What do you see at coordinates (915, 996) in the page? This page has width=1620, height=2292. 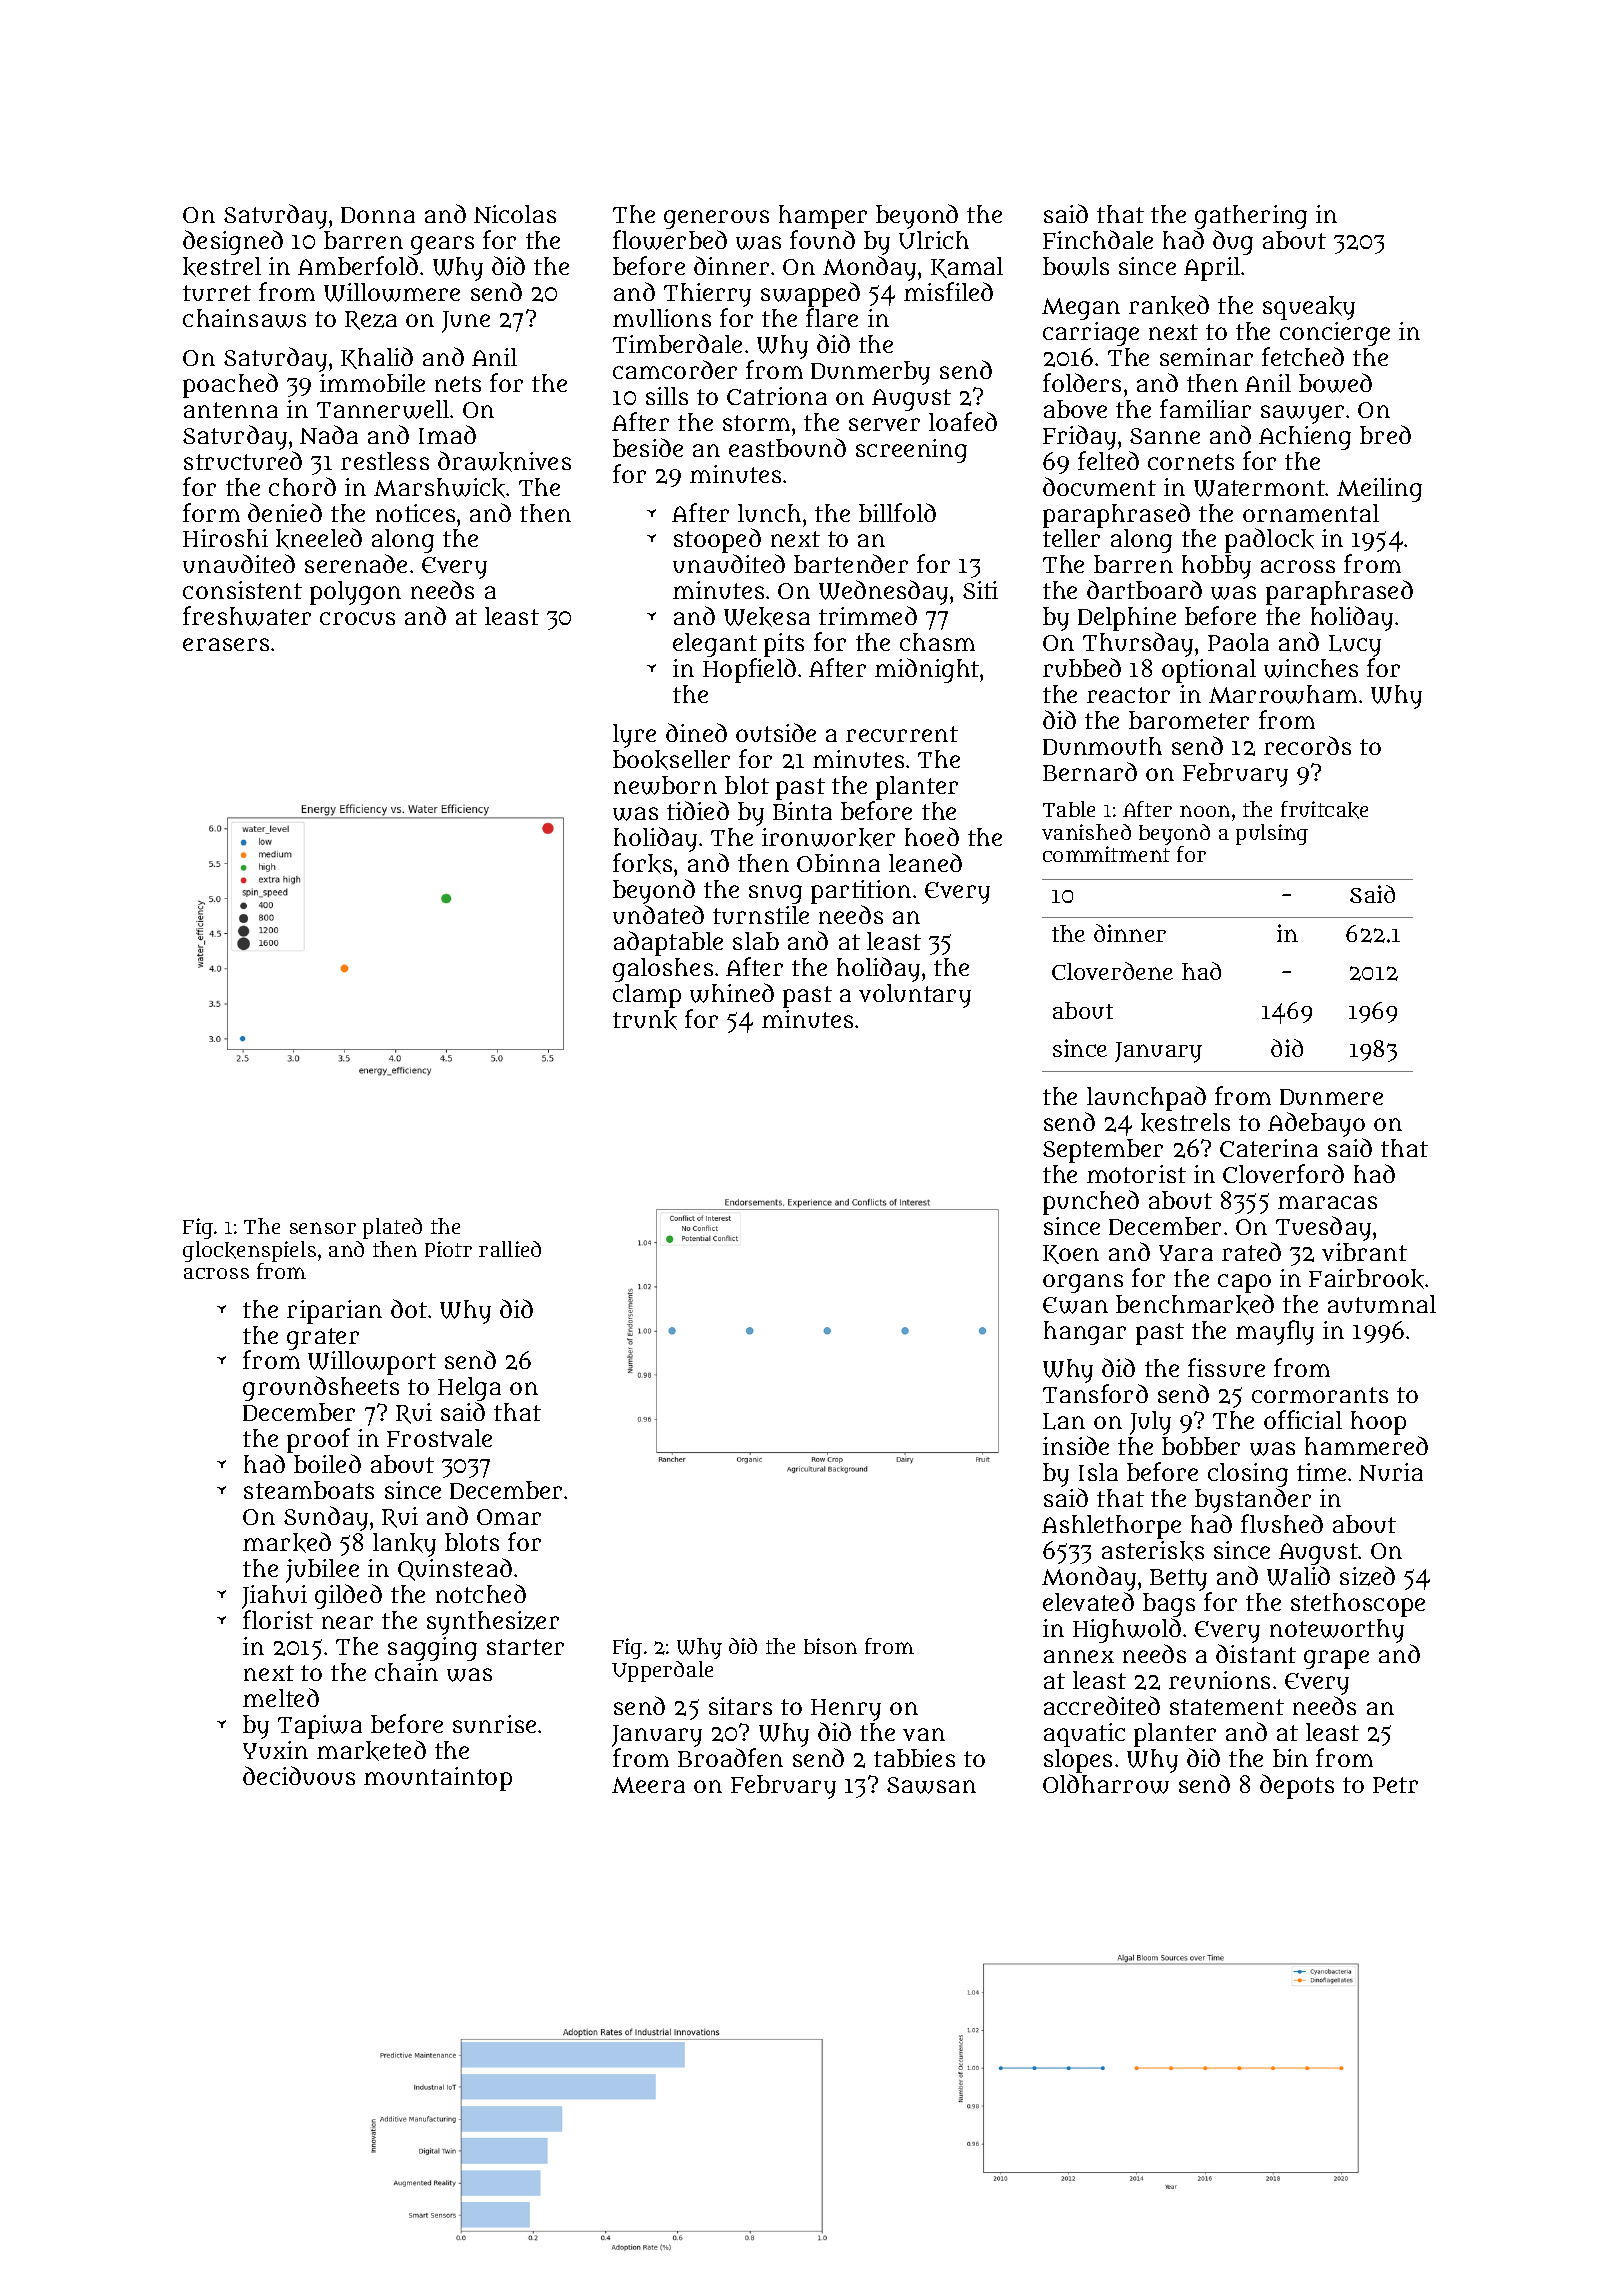 I see `voluntary` at bounding box center [915, 996].
